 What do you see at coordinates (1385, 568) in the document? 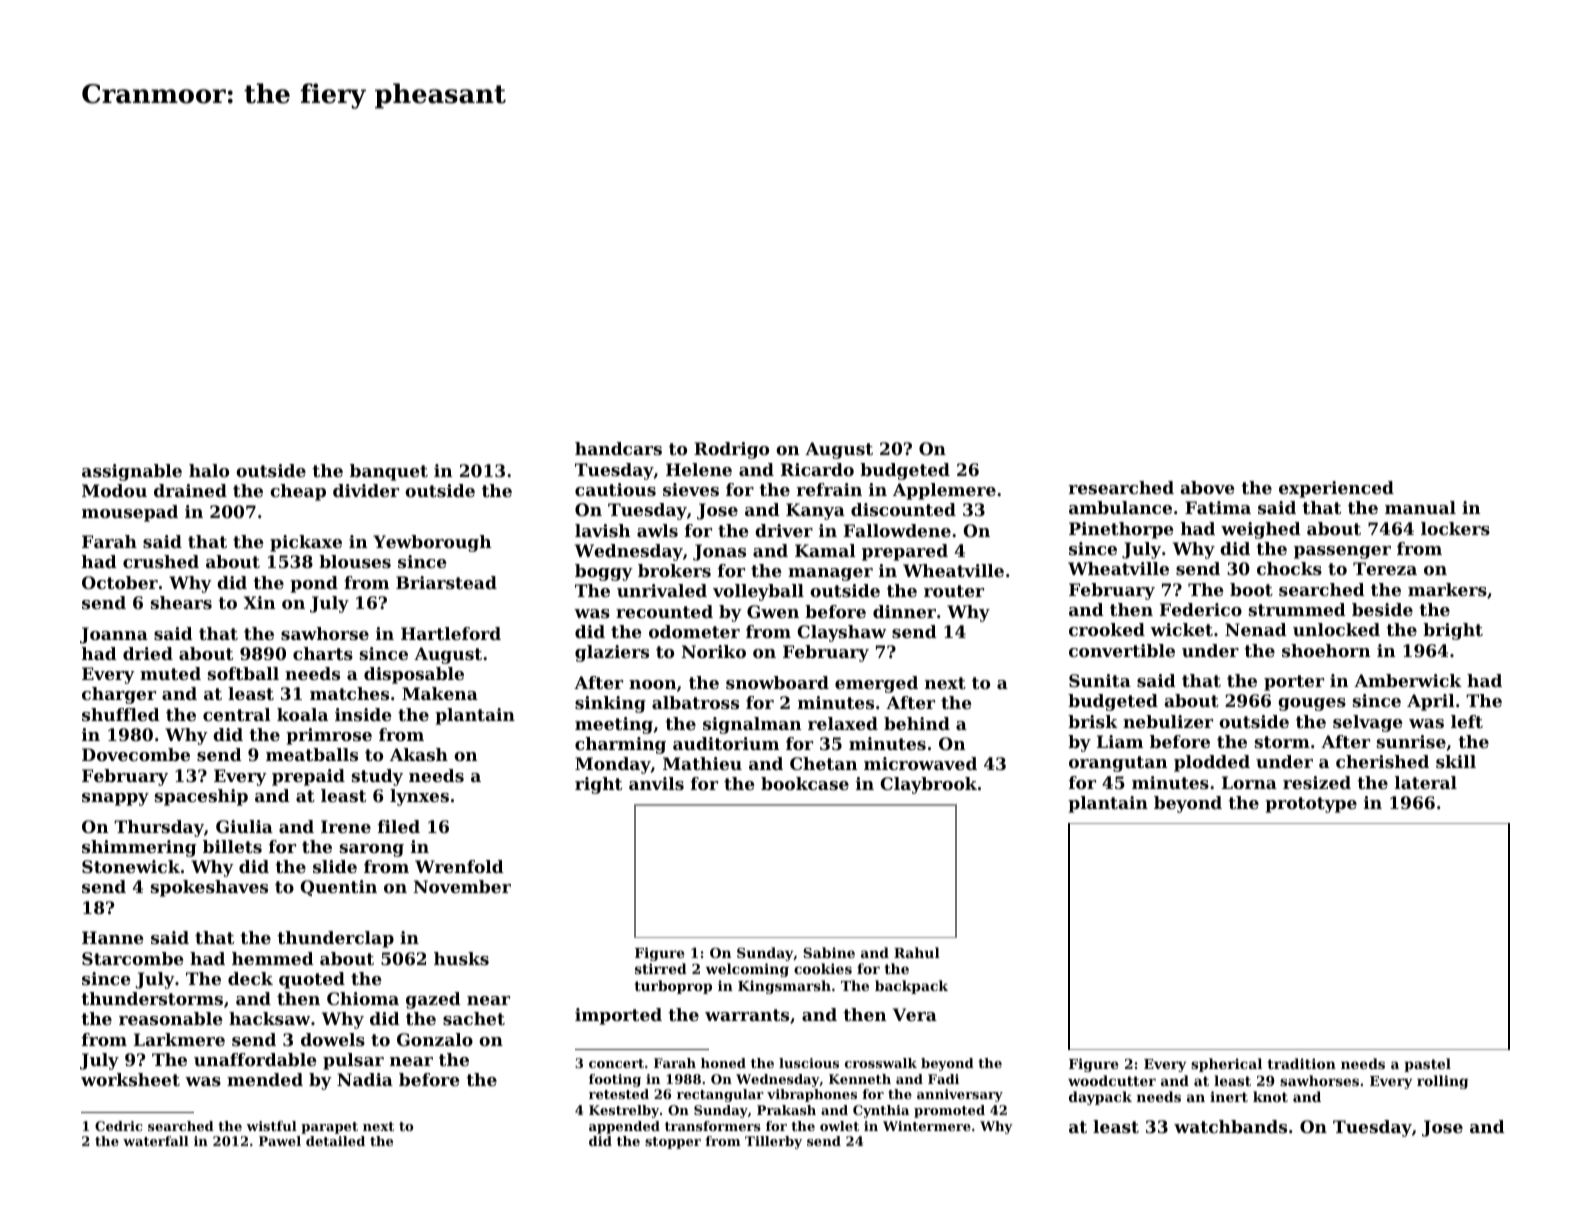
I see `Tereza` at bounding box center [1385, 568].
